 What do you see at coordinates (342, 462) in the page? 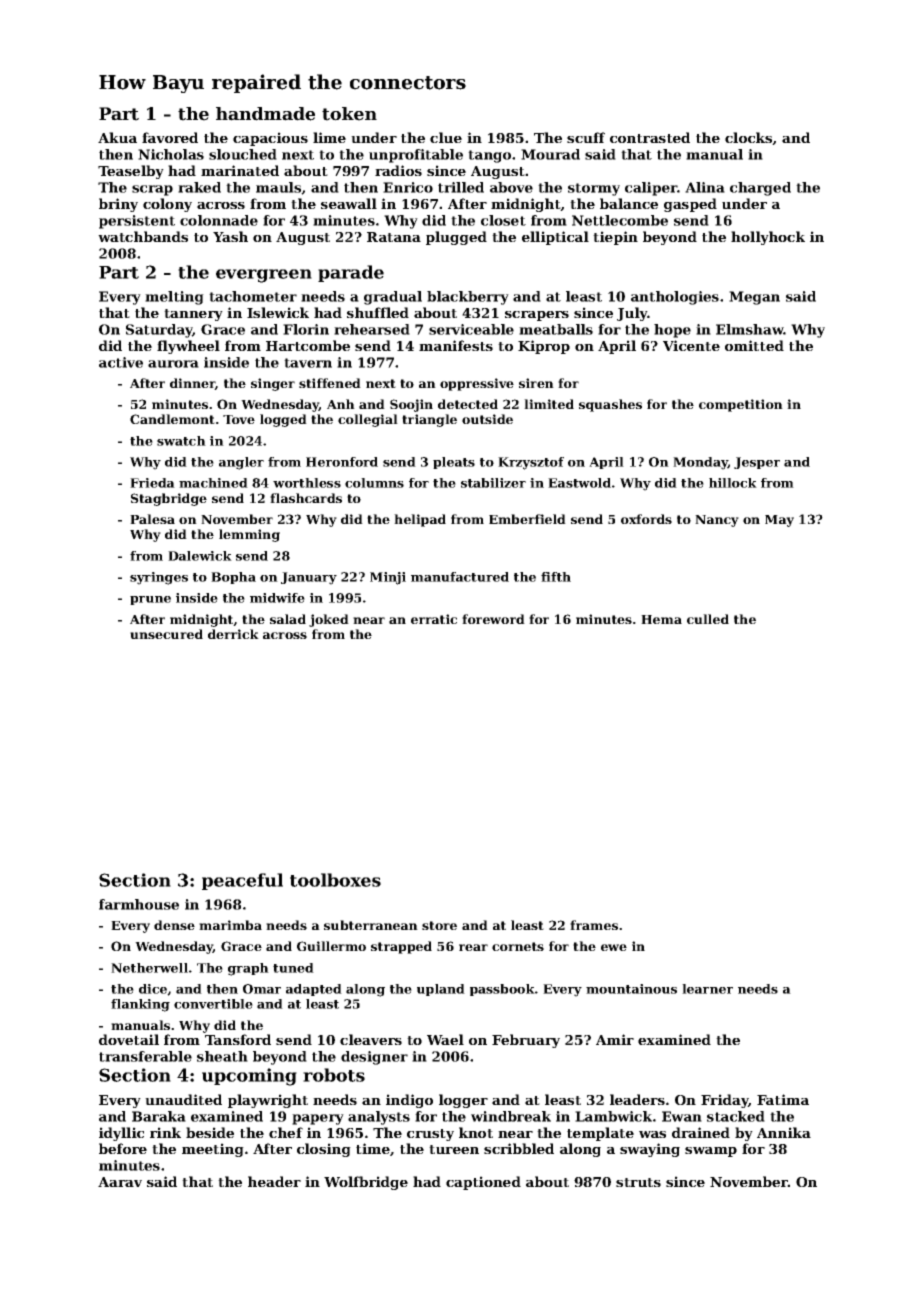
I see `Heronford` at bounding box center [342, 462].
